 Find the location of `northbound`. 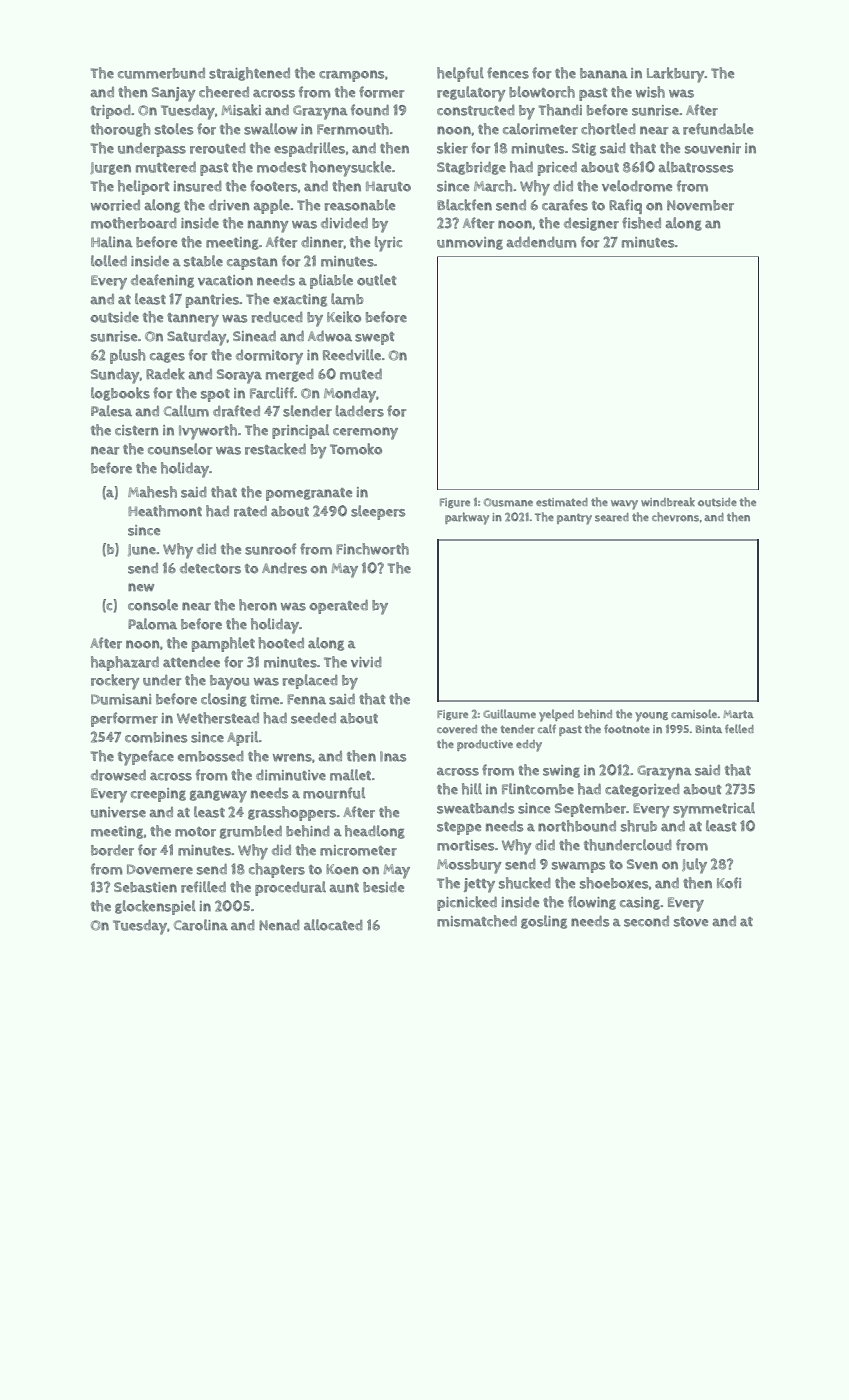

northbound is located at coordinates (577, 826).
